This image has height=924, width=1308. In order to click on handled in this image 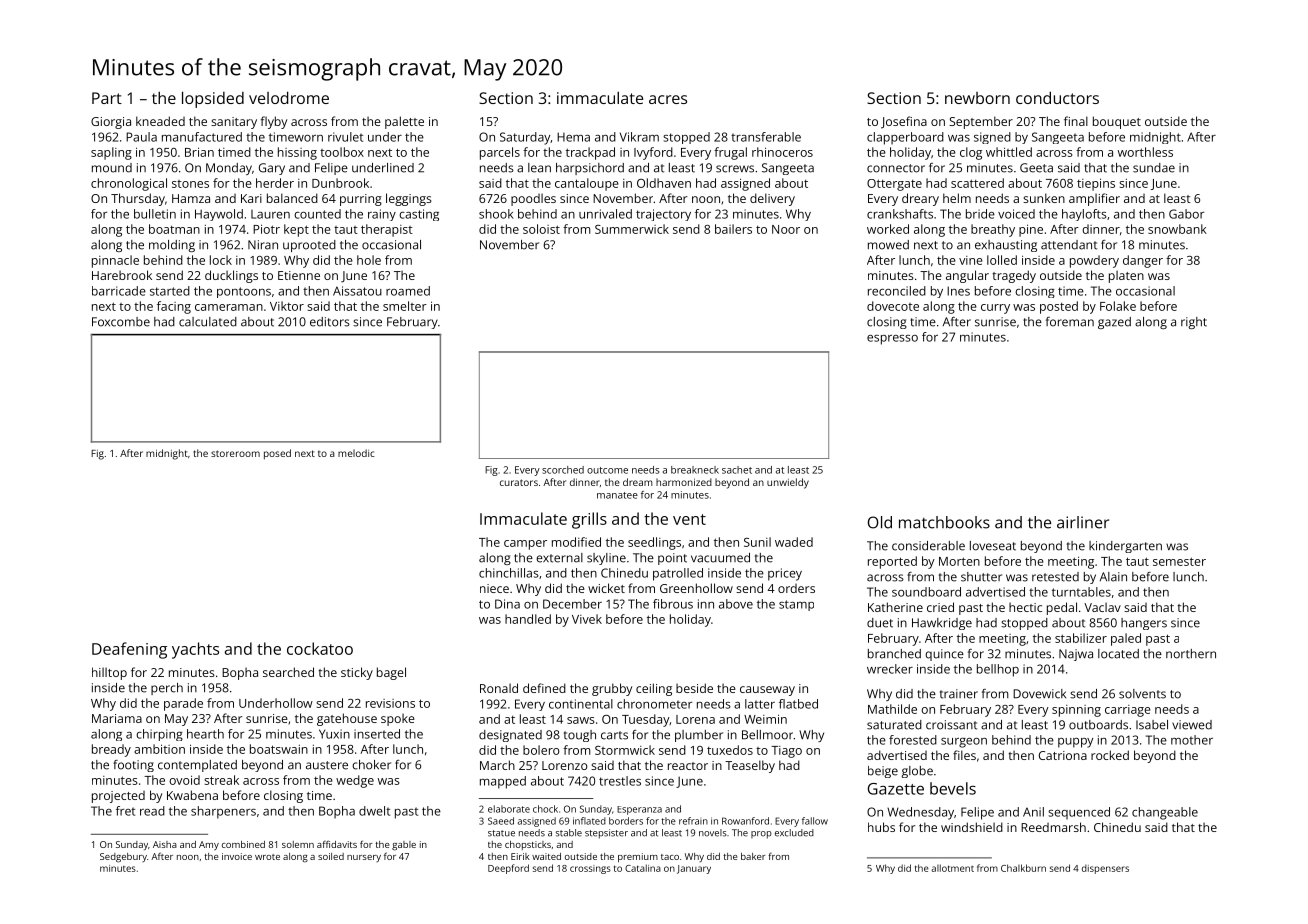, I will do `click(528, 619)`.
